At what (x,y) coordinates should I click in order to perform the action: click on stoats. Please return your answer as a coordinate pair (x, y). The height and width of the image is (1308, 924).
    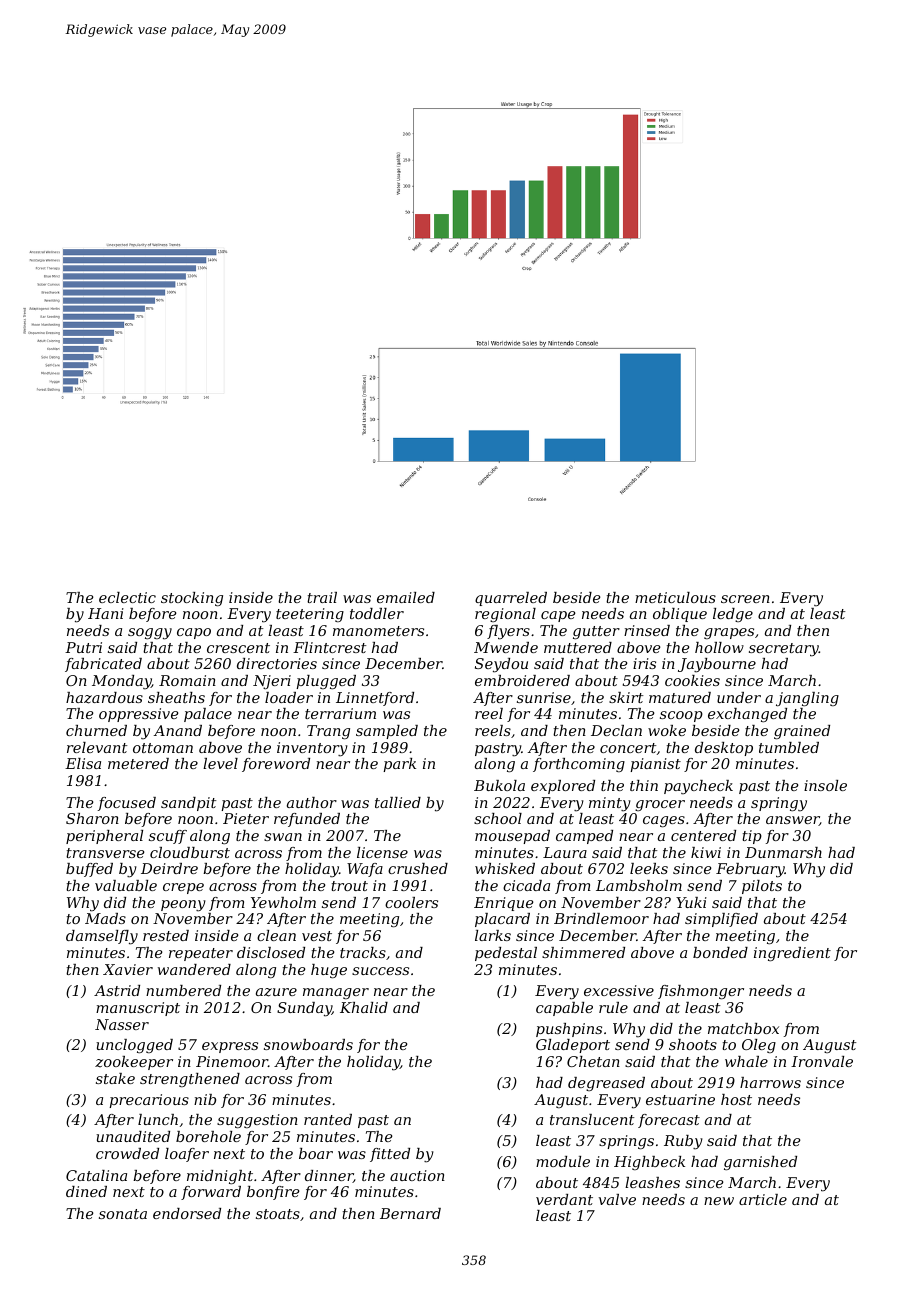
    Looking at the image, I should click on (278, 1214).
